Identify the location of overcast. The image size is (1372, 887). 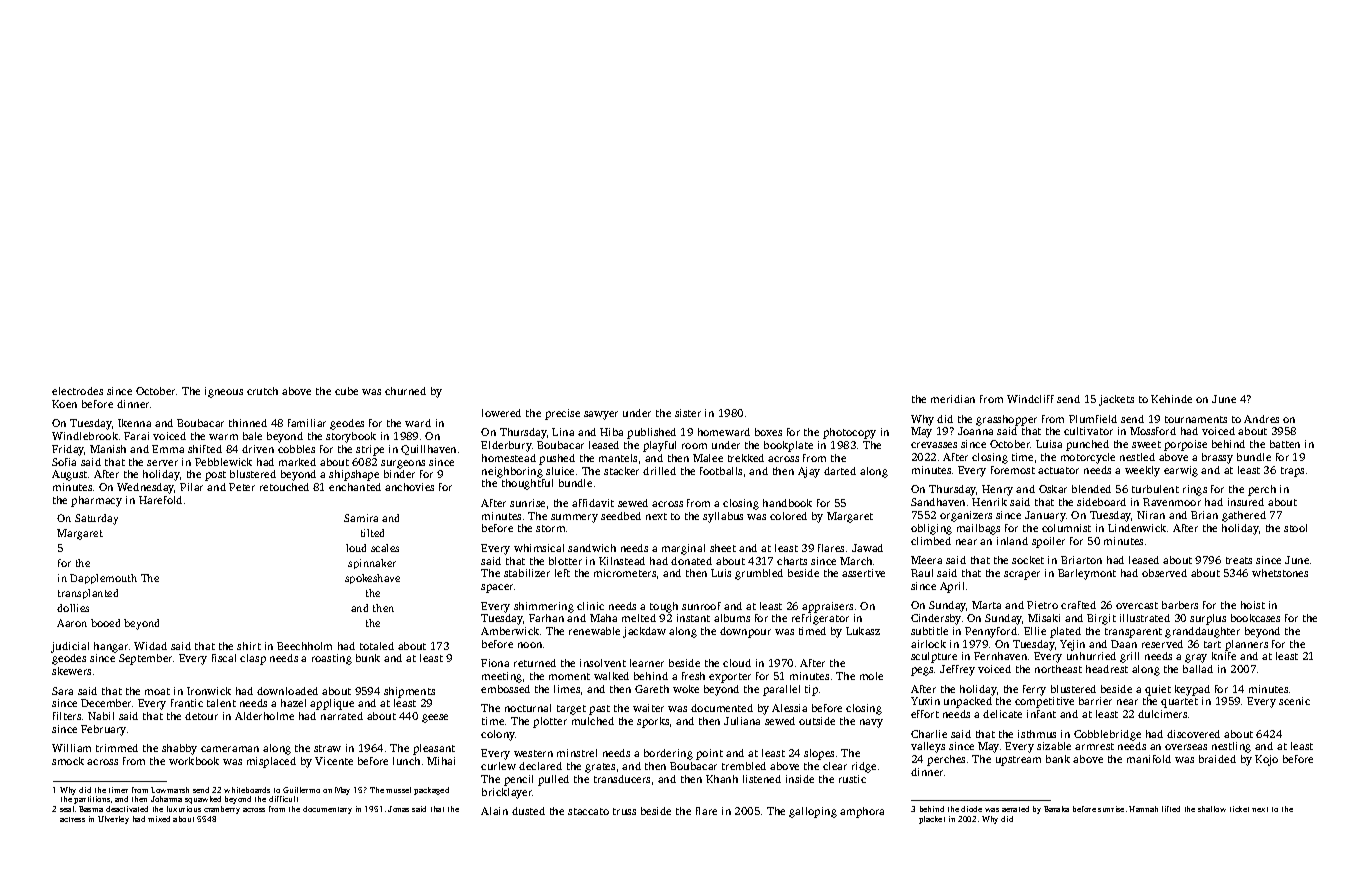
(1137, 605).
